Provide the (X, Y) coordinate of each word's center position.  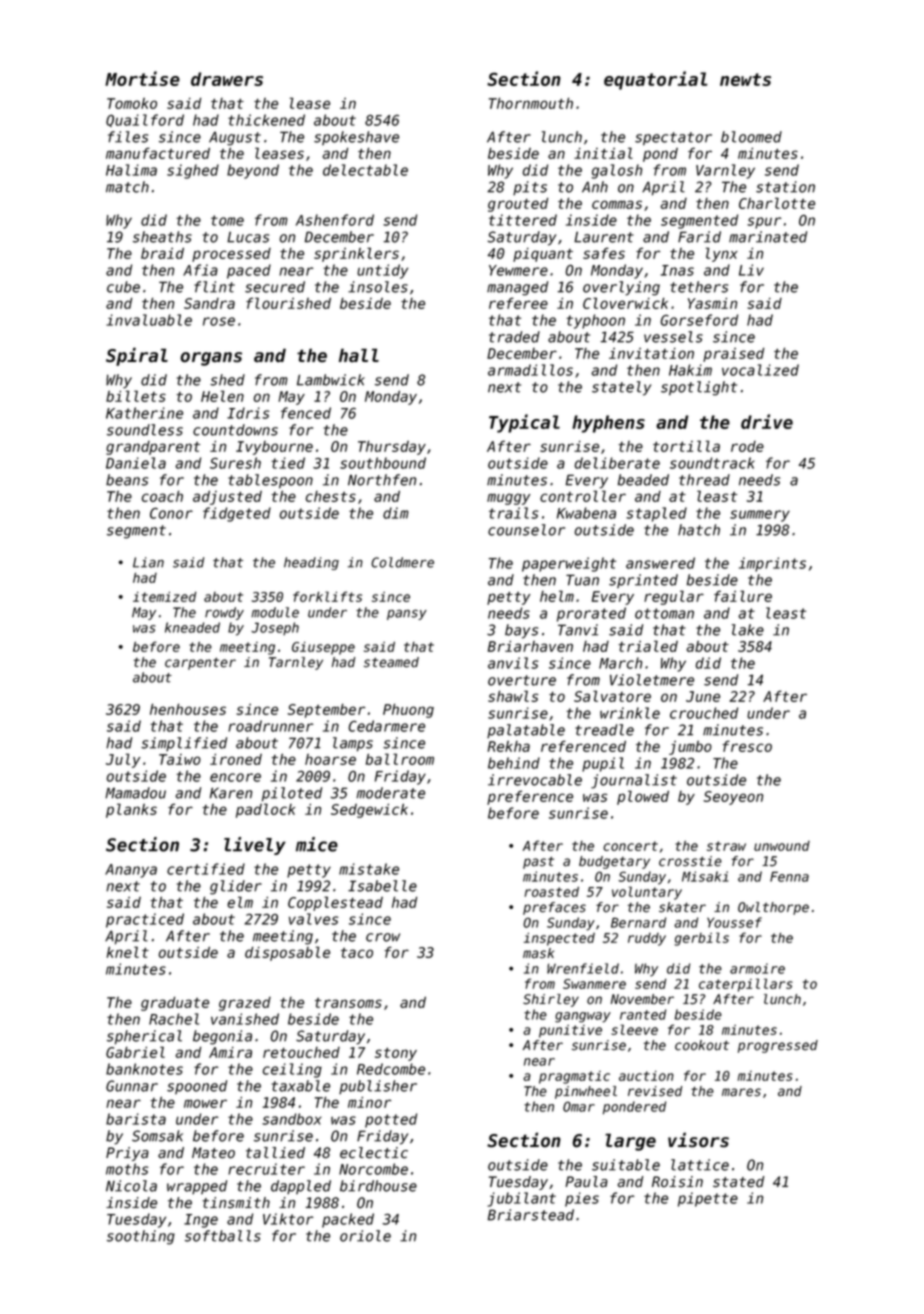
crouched (704, 713)
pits (530, 188)
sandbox (292, 1119)
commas (617, 204)
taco (357, 953)
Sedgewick (369, 810)
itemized (164, 596)
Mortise (142, 78)
